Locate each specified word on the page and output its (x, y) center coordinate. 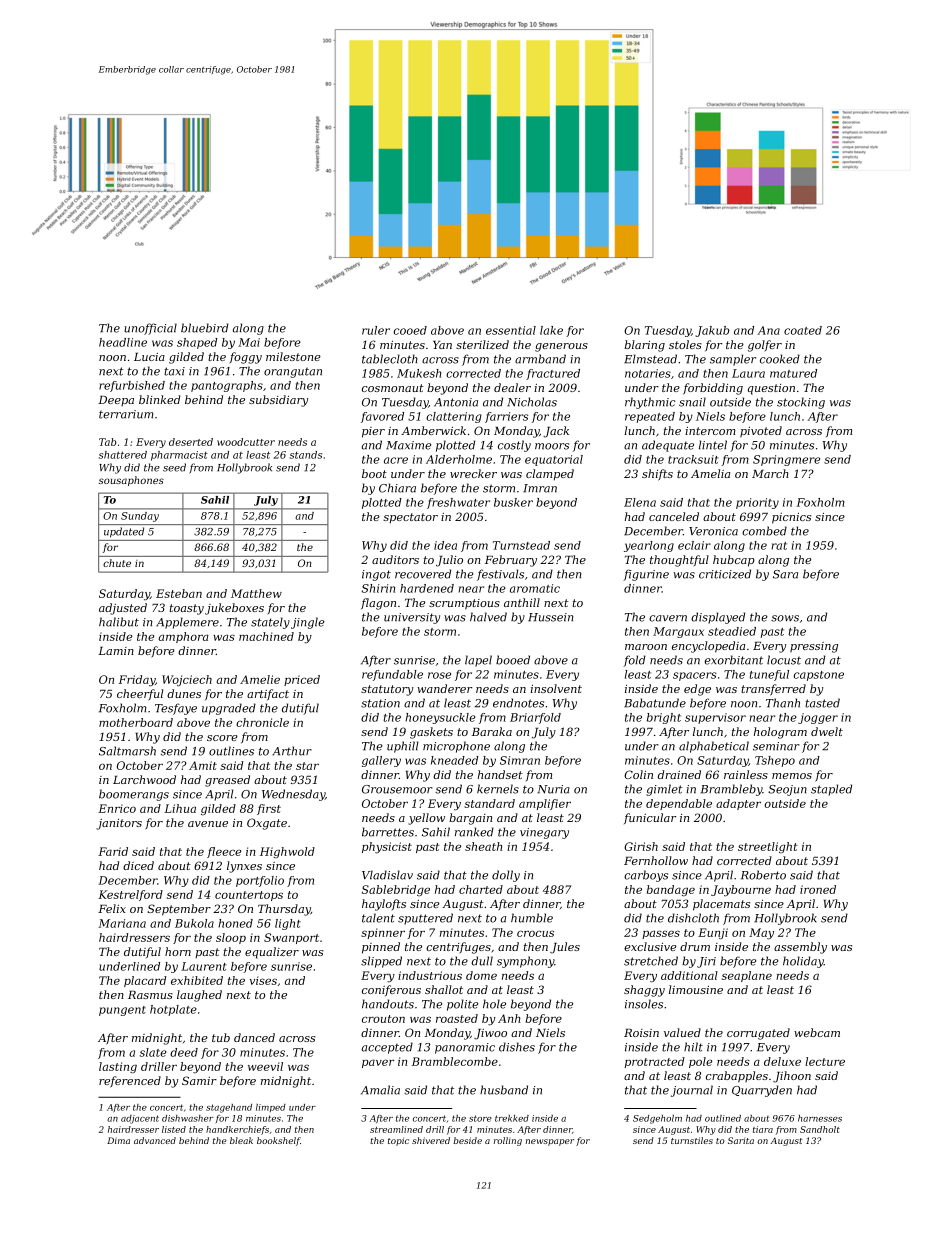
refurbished (132, 386)
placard (145, 981)
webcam (817, 1032)
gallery (381, 761)
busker (513, 502)
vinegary (544, 833)
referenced (130, 1082)
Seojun (787, 790)
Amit (203, 765)
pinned (381, 948)
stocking (801, 403)
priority (757, 503)
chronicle (262, 722)
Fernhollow (656, 860)
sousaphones (131, 481)
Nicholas (532, 402)
